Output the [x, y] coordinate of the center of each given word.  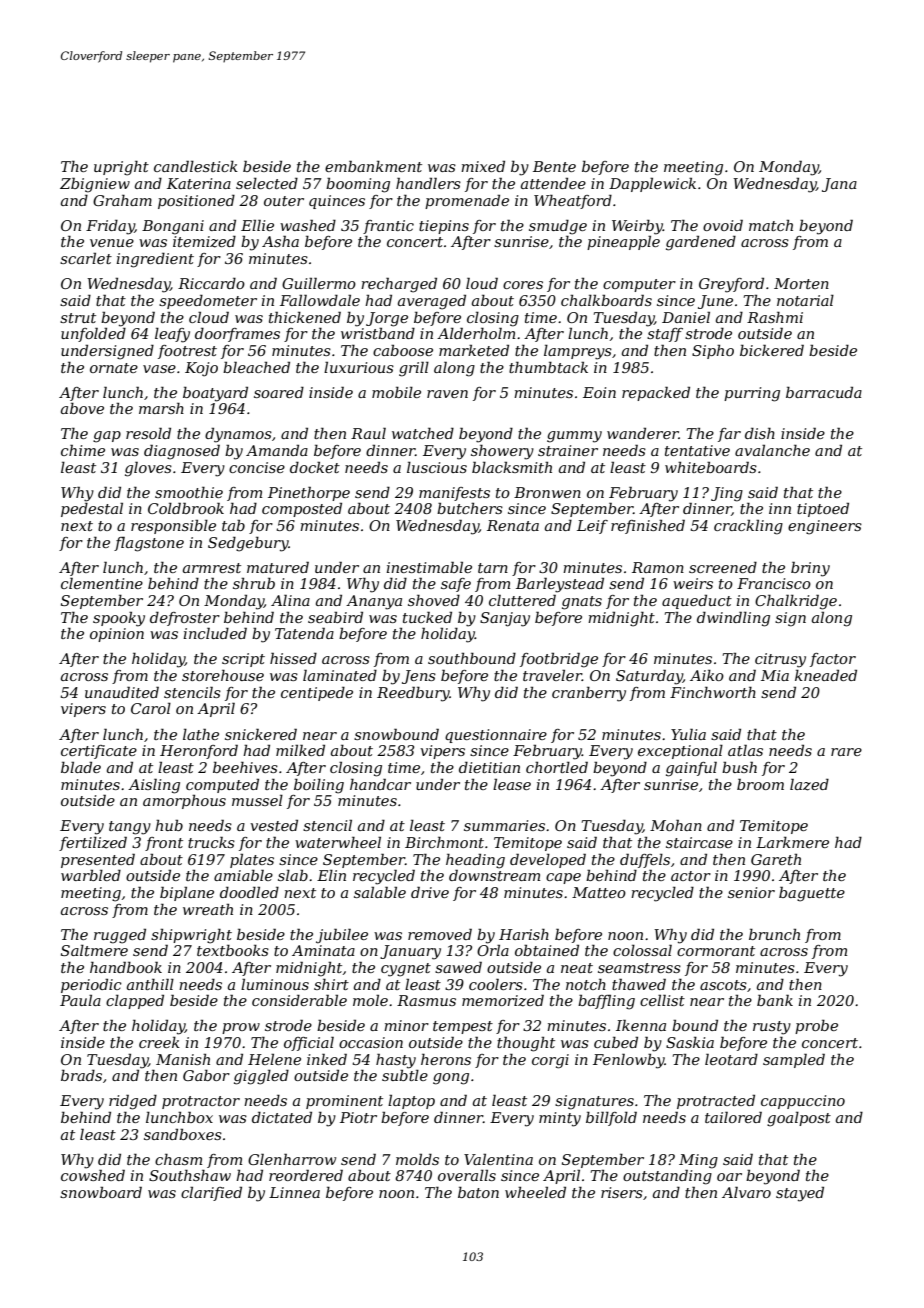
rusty [772, 1028]
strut [78, 318]
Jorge [387, 319]
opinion [117, 635]
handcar [380, 784]
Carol [151, 708]
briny [810, 569]
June [715, 302]
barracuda [824, 392]
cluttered [522, 600]
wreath [208, 909]
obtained [547, 950]
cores [523, 285]
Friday [110, 227]
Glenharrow [292, 1159]
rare [846, 752]
